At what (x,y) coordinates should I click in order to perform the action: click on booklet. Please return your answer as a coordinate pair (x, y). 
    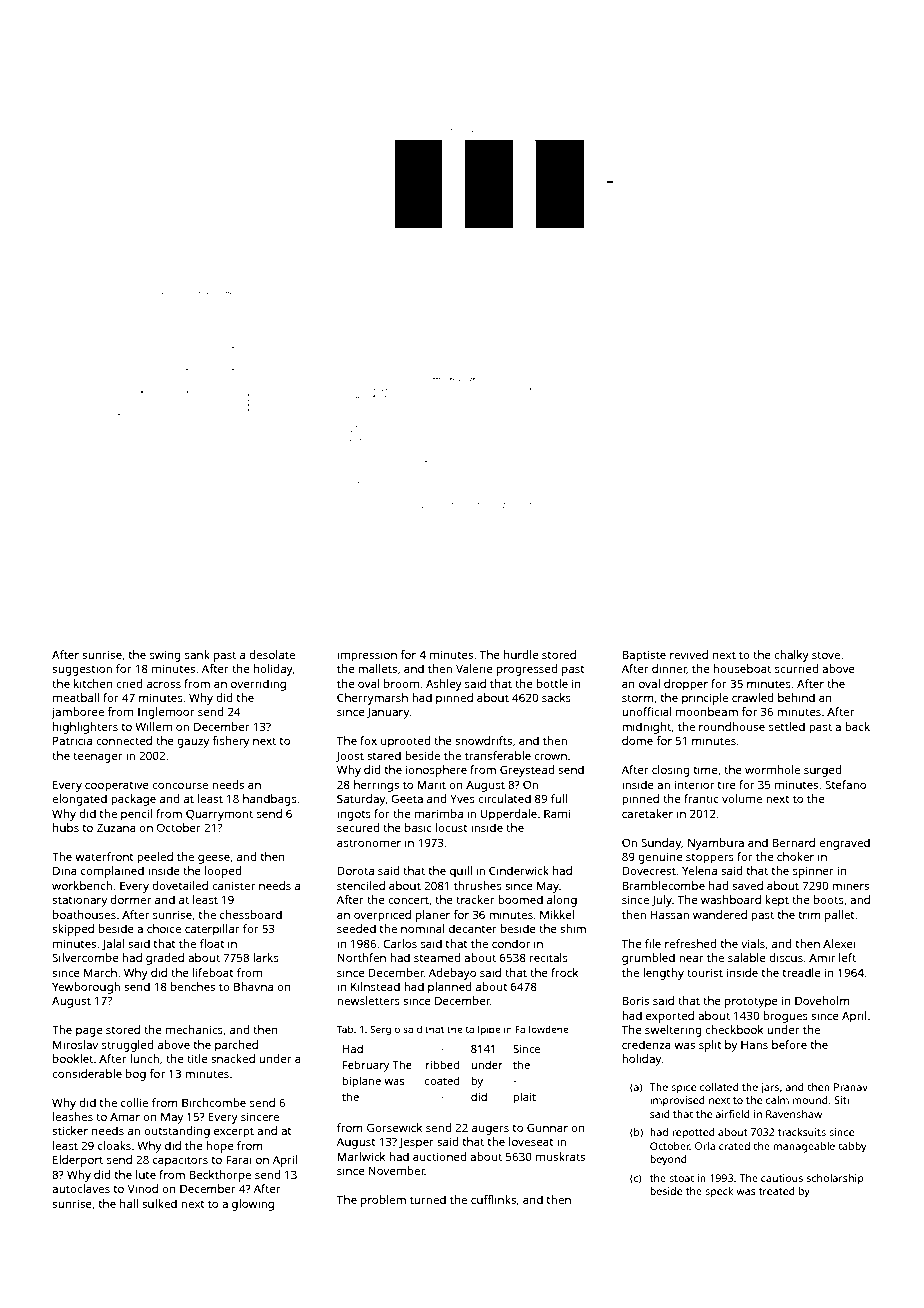
    Looking at the image, I should click on (73, 1058).
